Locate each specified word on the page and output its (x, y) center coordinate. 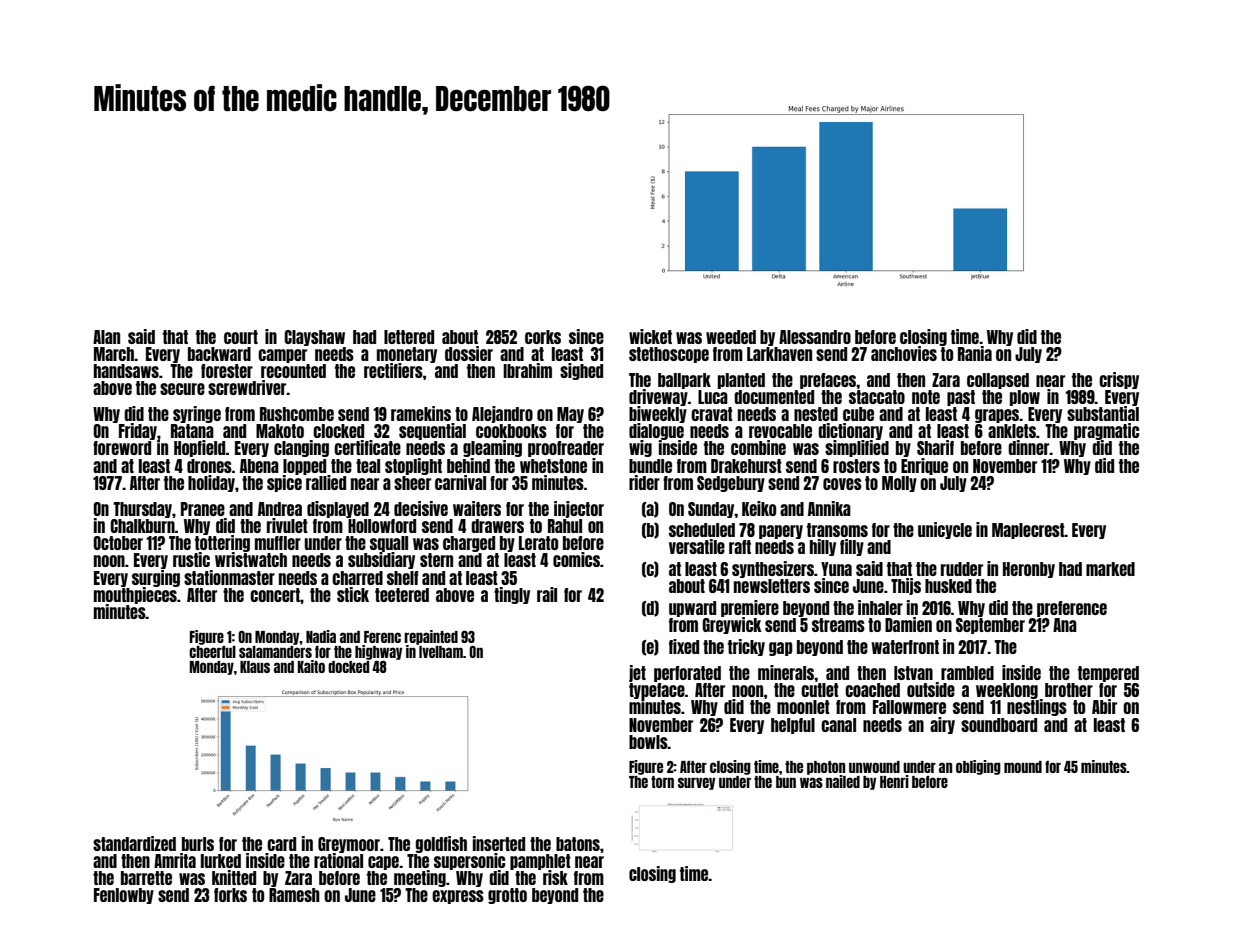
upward (692, 609)
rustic (191, 559)
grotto (507, 896)
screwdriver (247, 387)
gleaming (492, 448)
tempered (1108, 674)
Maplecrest (1028, 531)
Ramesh (294, 895)
